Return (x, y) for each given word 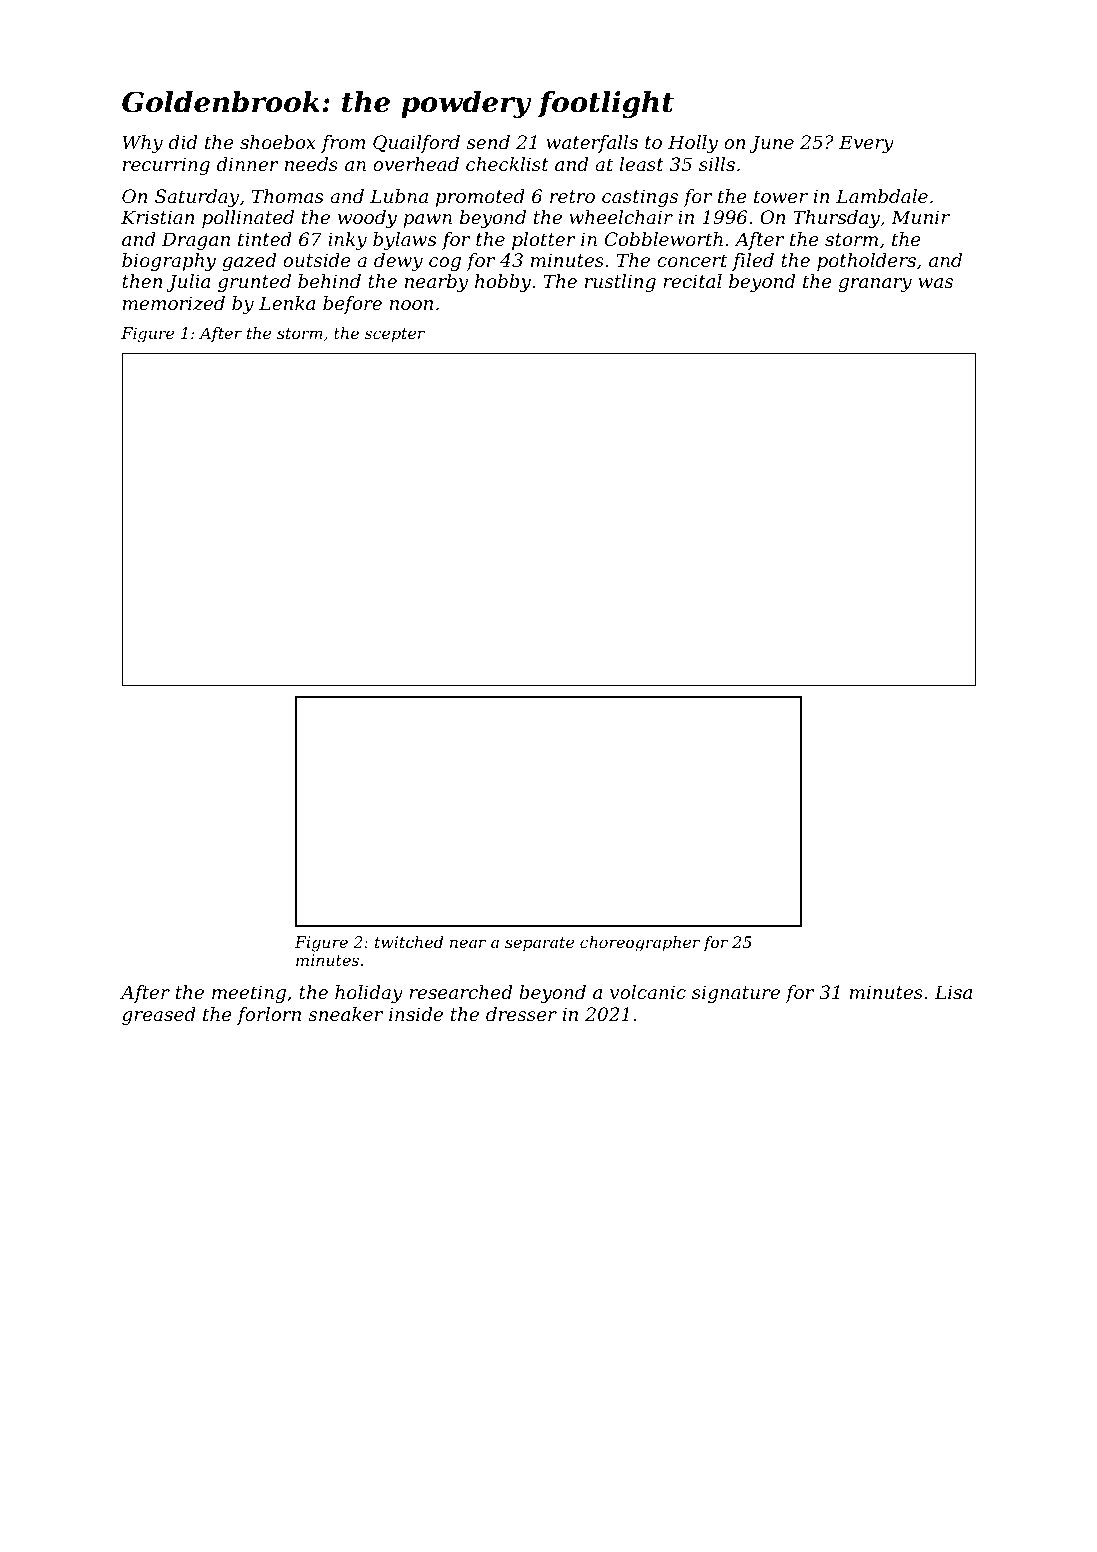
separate (539, 944)
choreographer (640, 944)
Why (143, 144)
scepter (395, 335)
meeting (249, 994)
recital (692, 281)
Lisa (953, 992)
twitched (409, 942)
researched (460, 992)
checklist (507, 164)
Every (866, 144)
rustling (620, 283)
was (936, 283)
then (142, 281)
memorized (174, 303)
